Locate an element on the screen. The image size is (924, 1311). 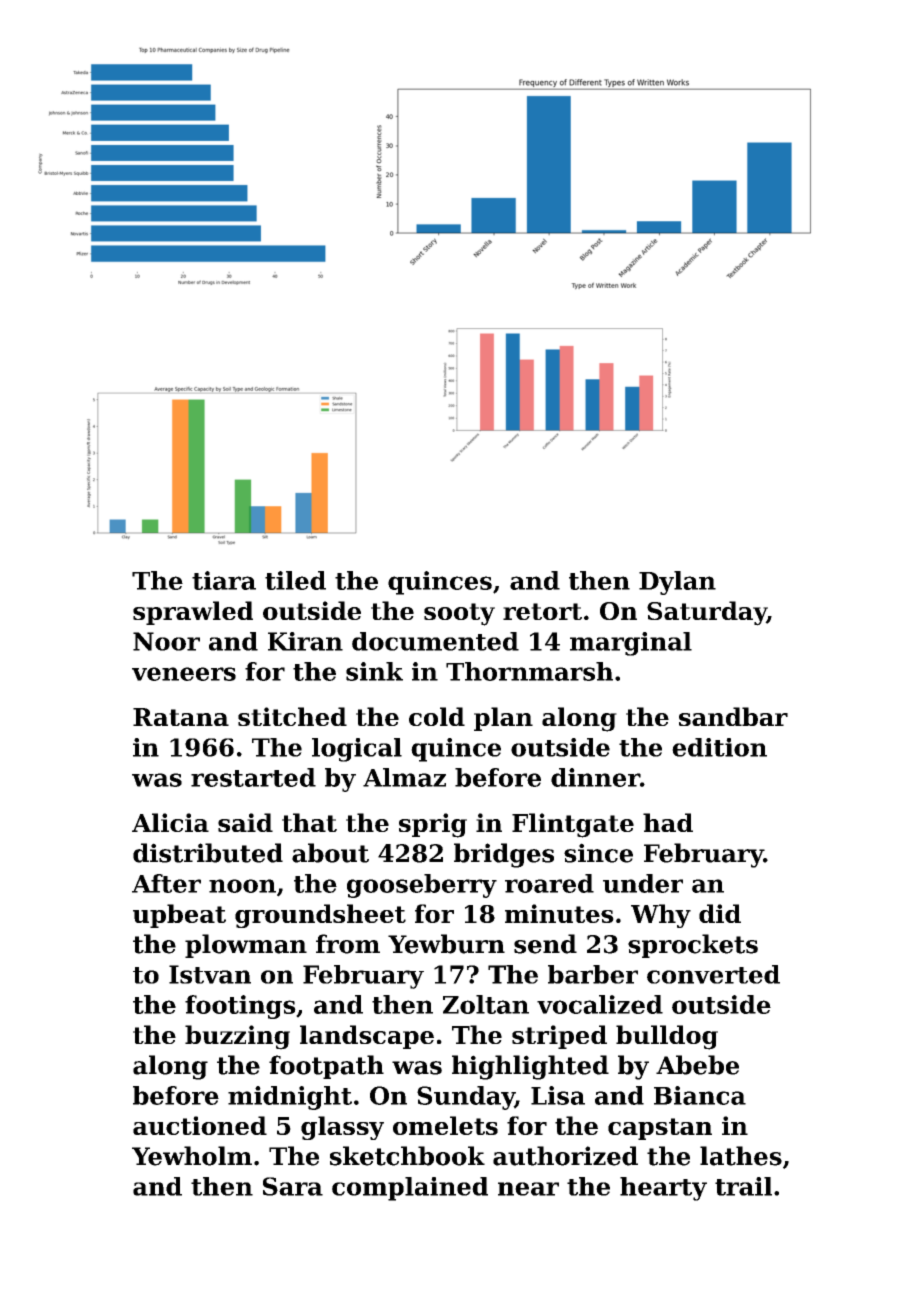
tiara is located at coordinates (224, 580).
